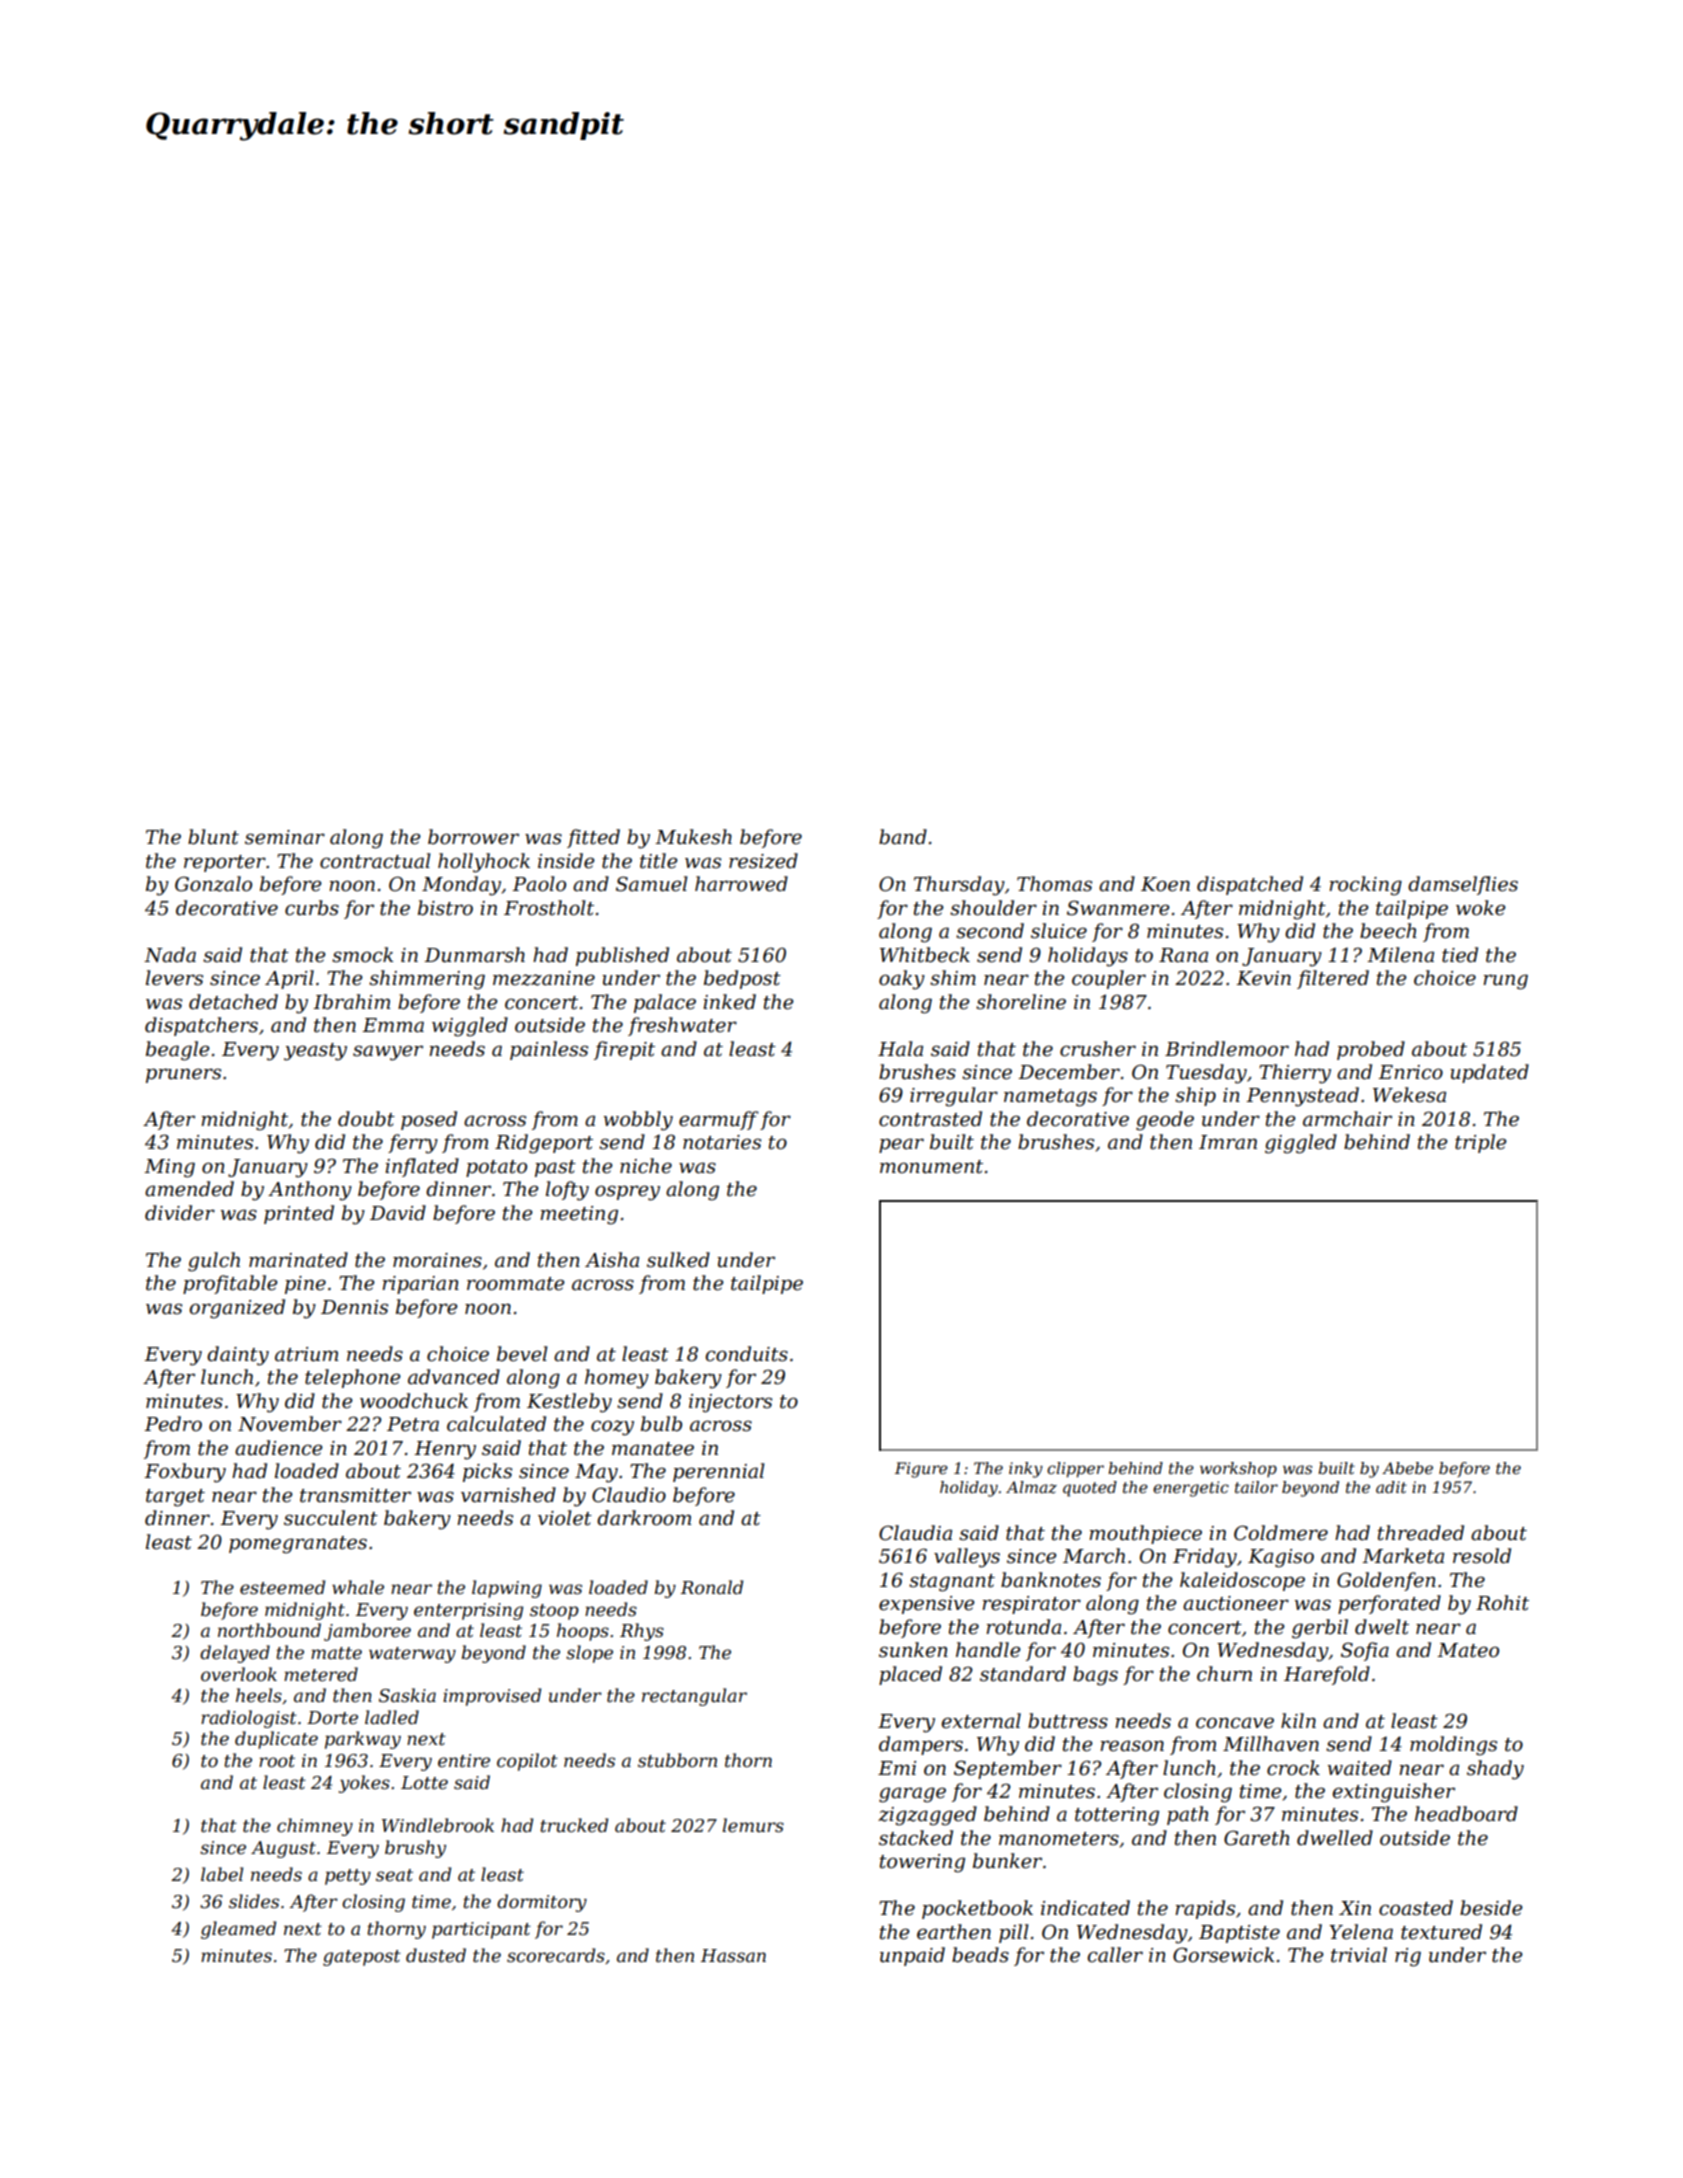  What do you see at coordinates (931, 1167) in the screenshot?
I see `monument` at bounding box center [931, 1167].
